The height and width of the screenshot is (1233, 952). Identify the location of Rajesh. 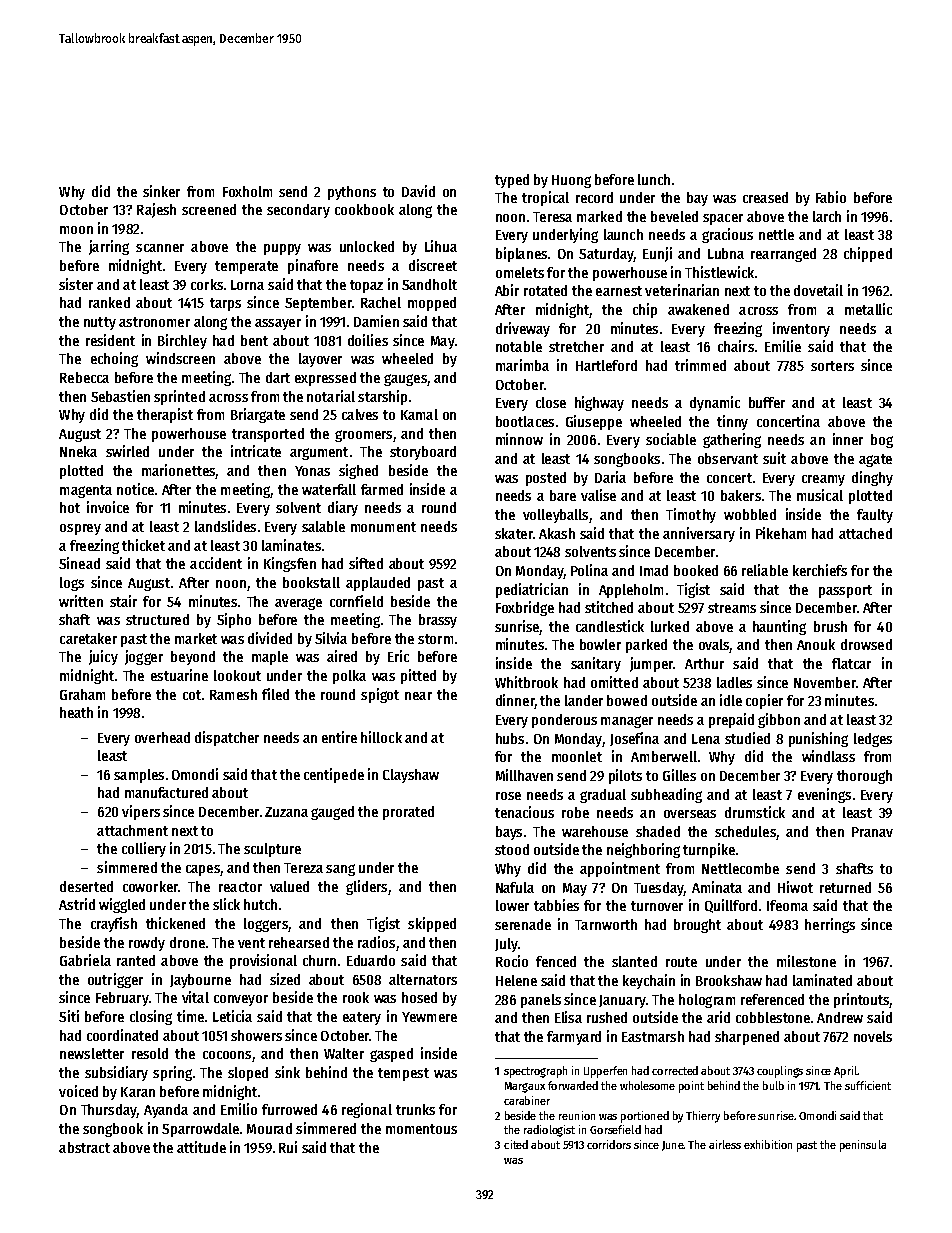
(156, 210).
